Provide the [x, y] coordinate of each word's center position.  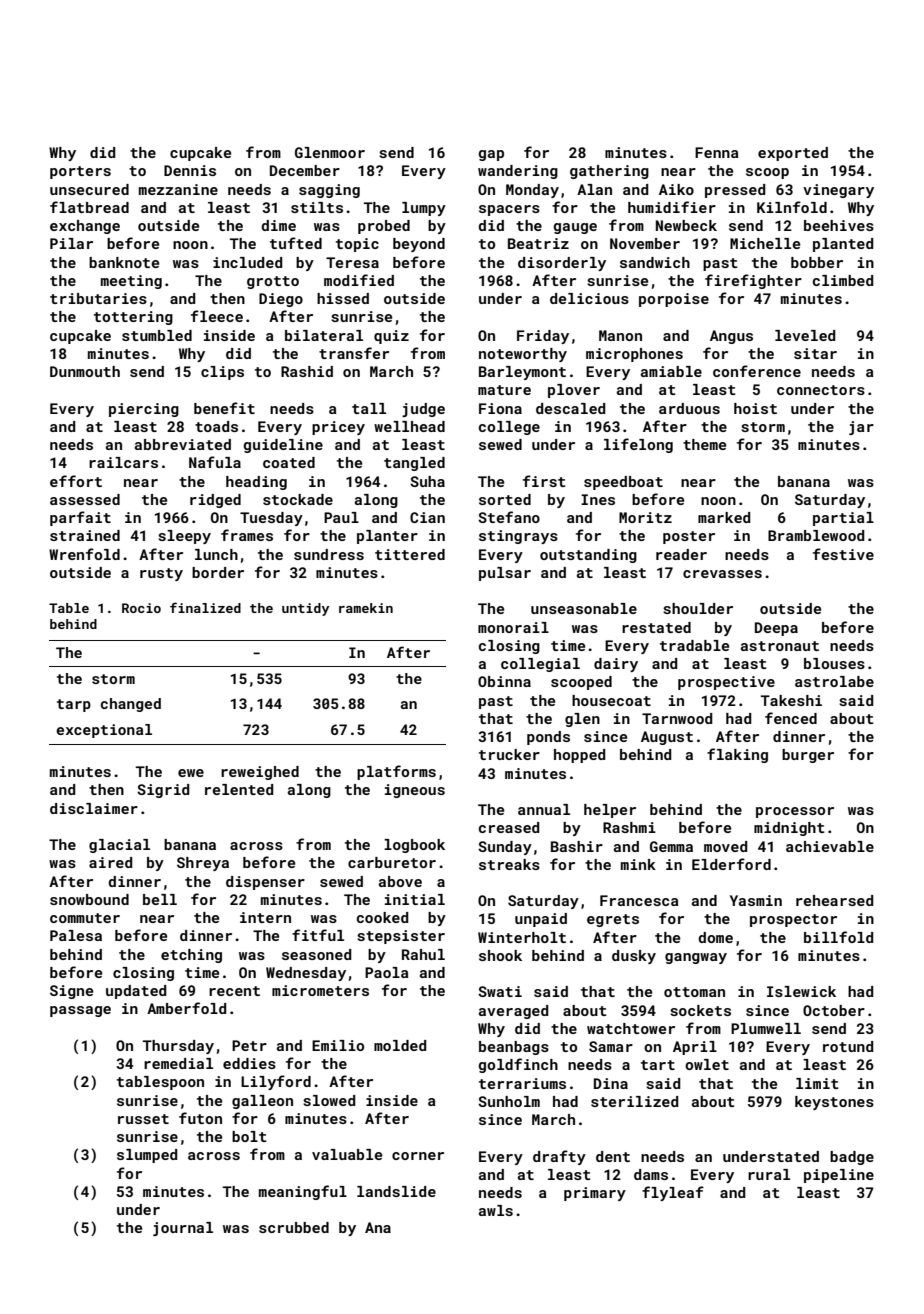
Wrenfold [84, 554]
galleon [262, 1102]
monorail [513, 627]
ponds [548, 738]
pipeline [839, 1176]
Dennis [190, 170]
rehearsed [834, 900]
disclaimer [94, 808]
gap [491, 155]
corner [418, 1156]
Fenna [717, 152]
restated [656, 627]
